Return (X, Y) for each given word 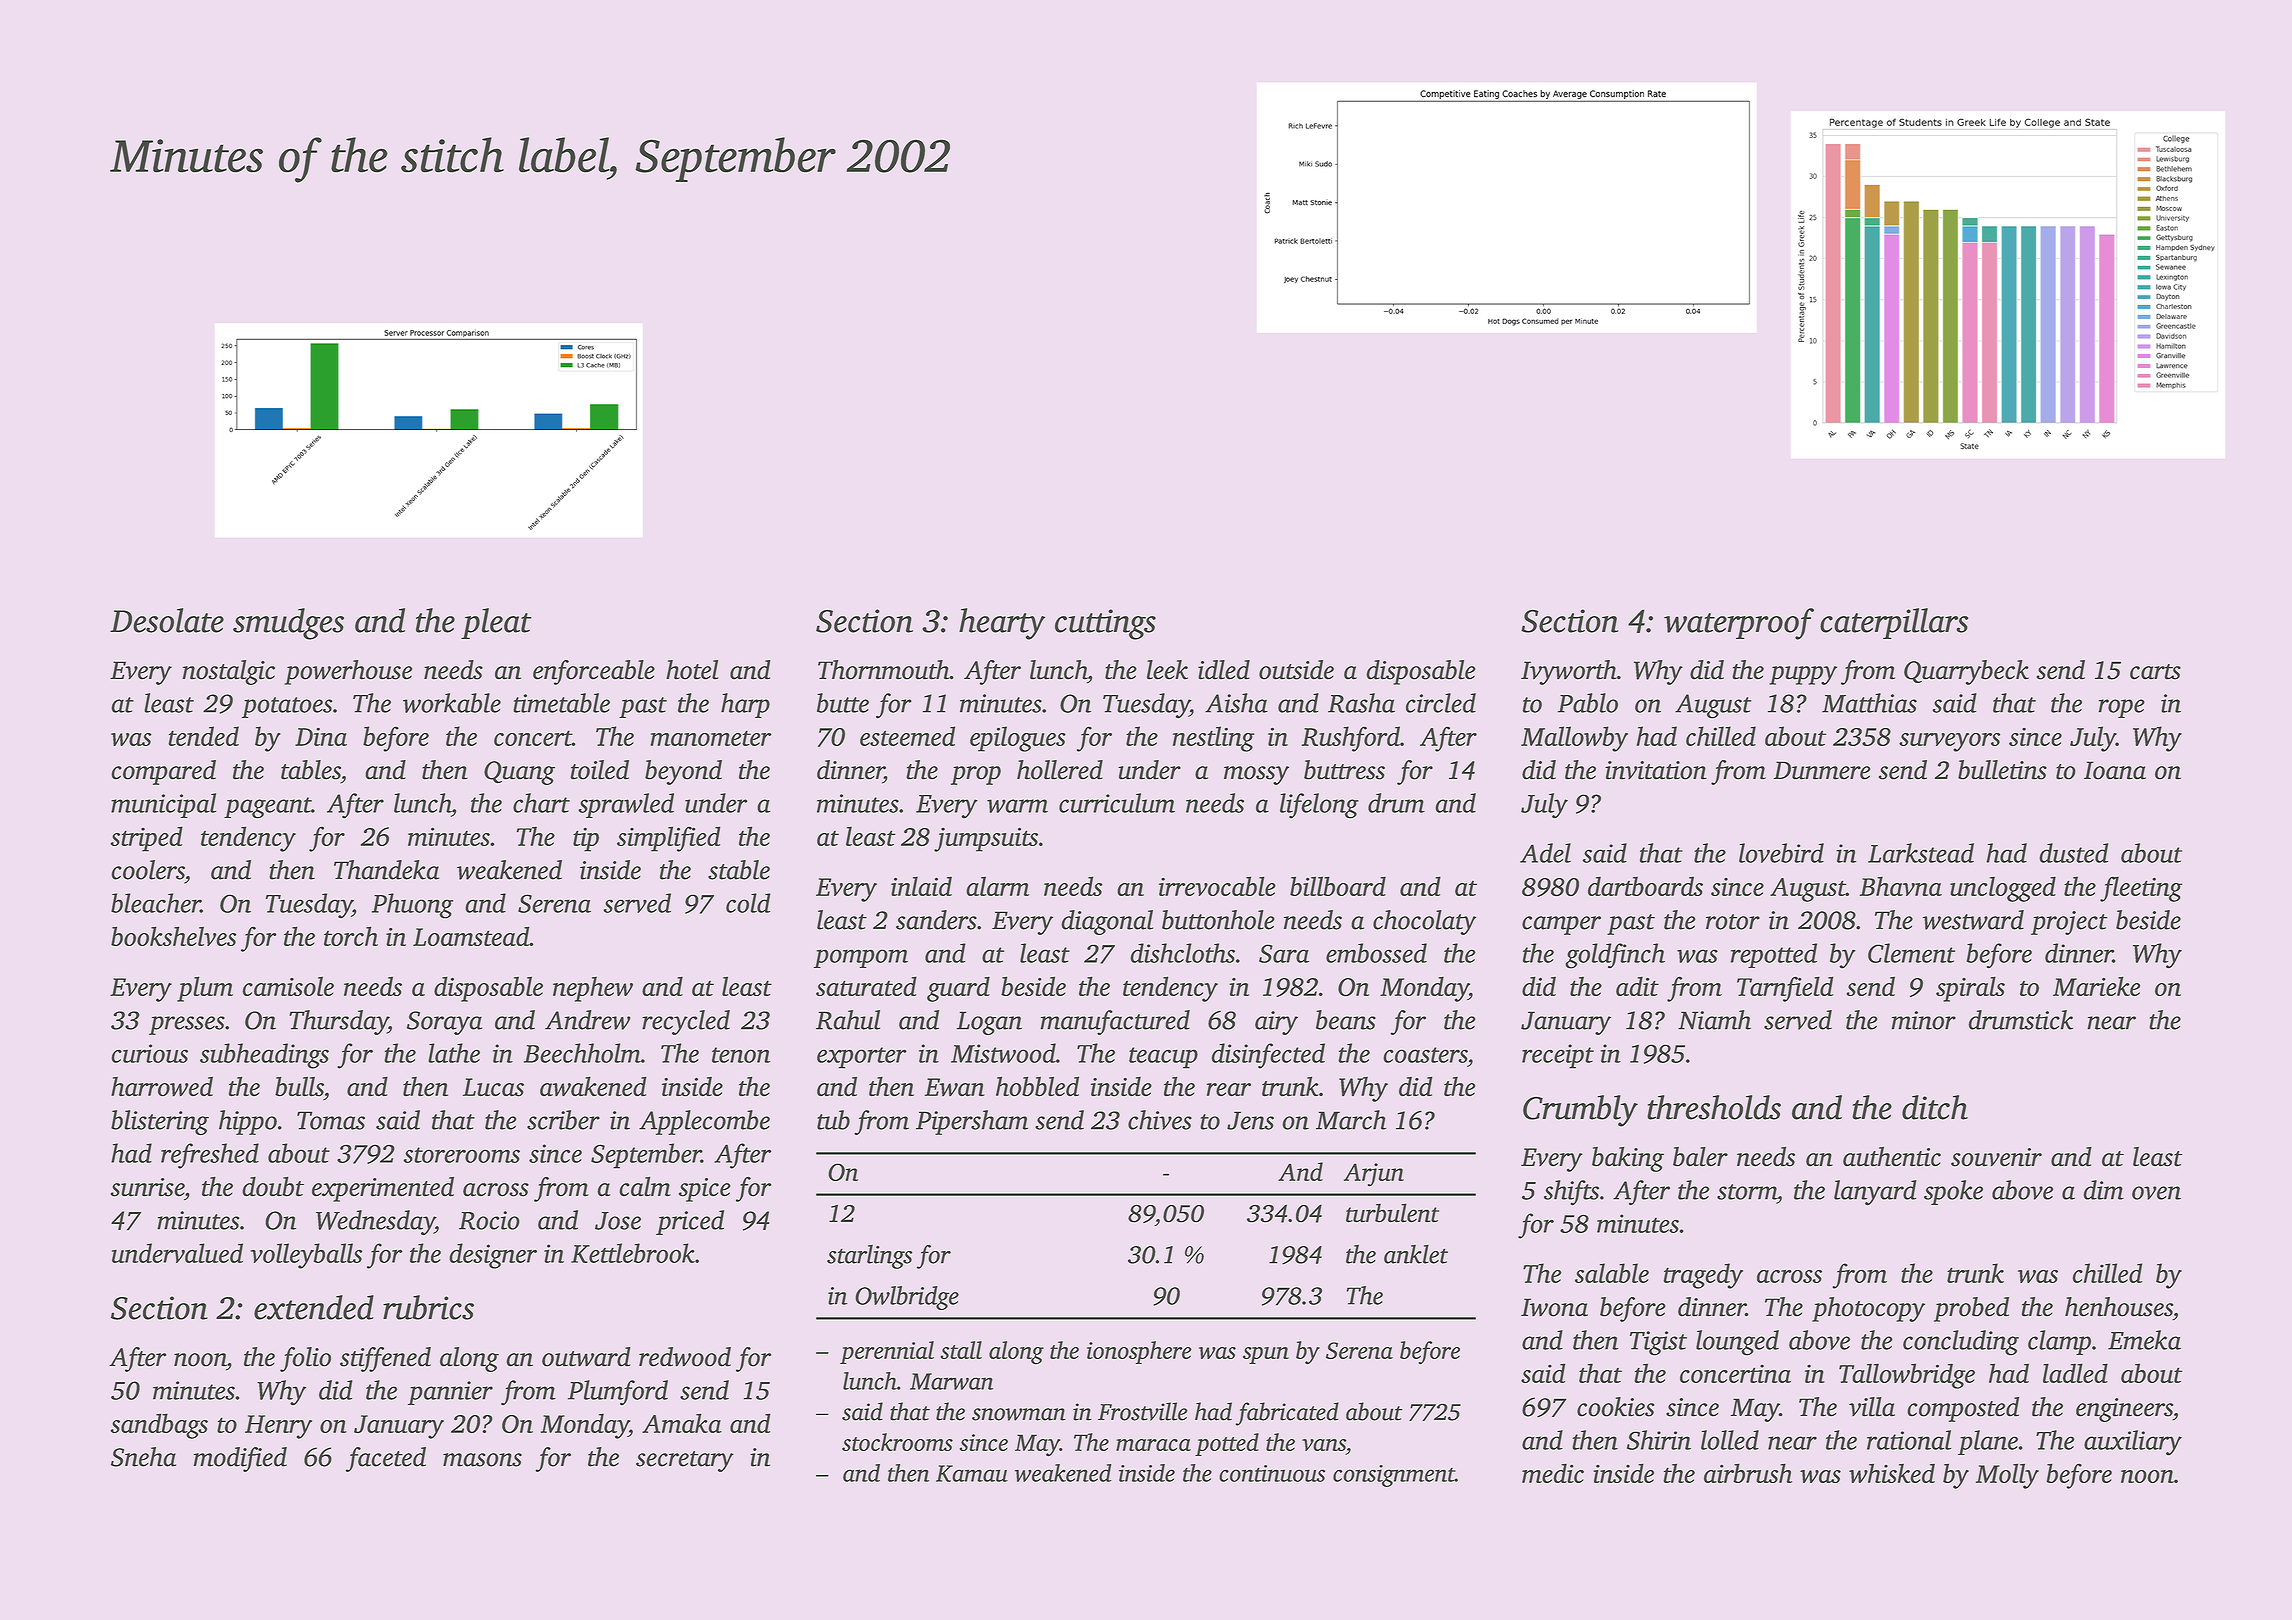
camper (1561, 925)
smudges (288, 624)
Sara (1284, 953)
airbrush (1748, 1473)
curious (150, 1053)
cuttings (1105, 624)
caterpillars (1894, 623)
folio (305, 1359)
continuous (1272, 1473)
